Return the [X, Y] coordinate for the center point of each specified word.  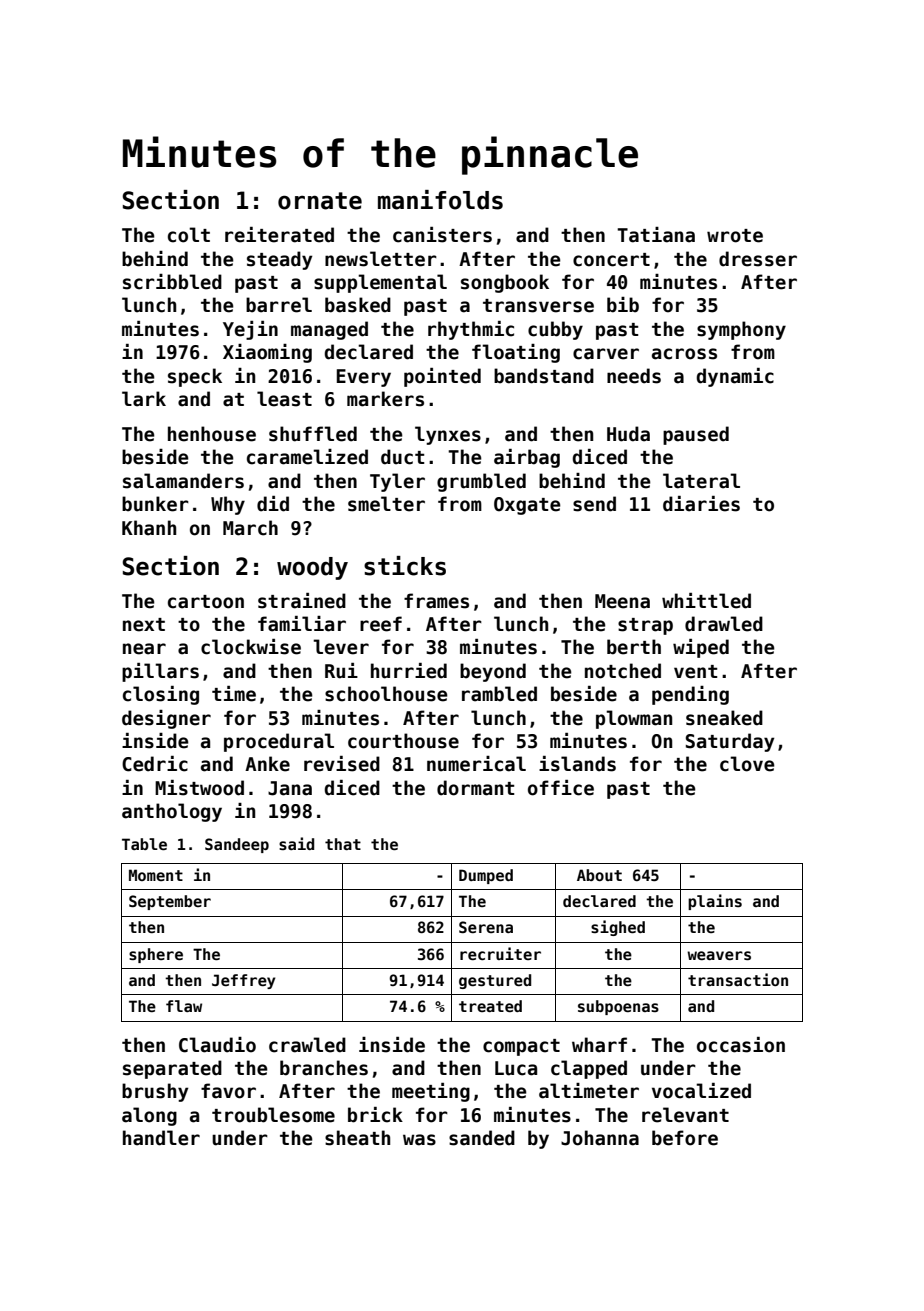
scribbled [172, 282]
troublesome [273, 1115]
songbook [505, 283]
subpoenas [618, 1007]
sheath [357, 1138]
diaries [701, 504]
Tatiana [656, 235]
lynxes [448, 435]
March [250, 528]
